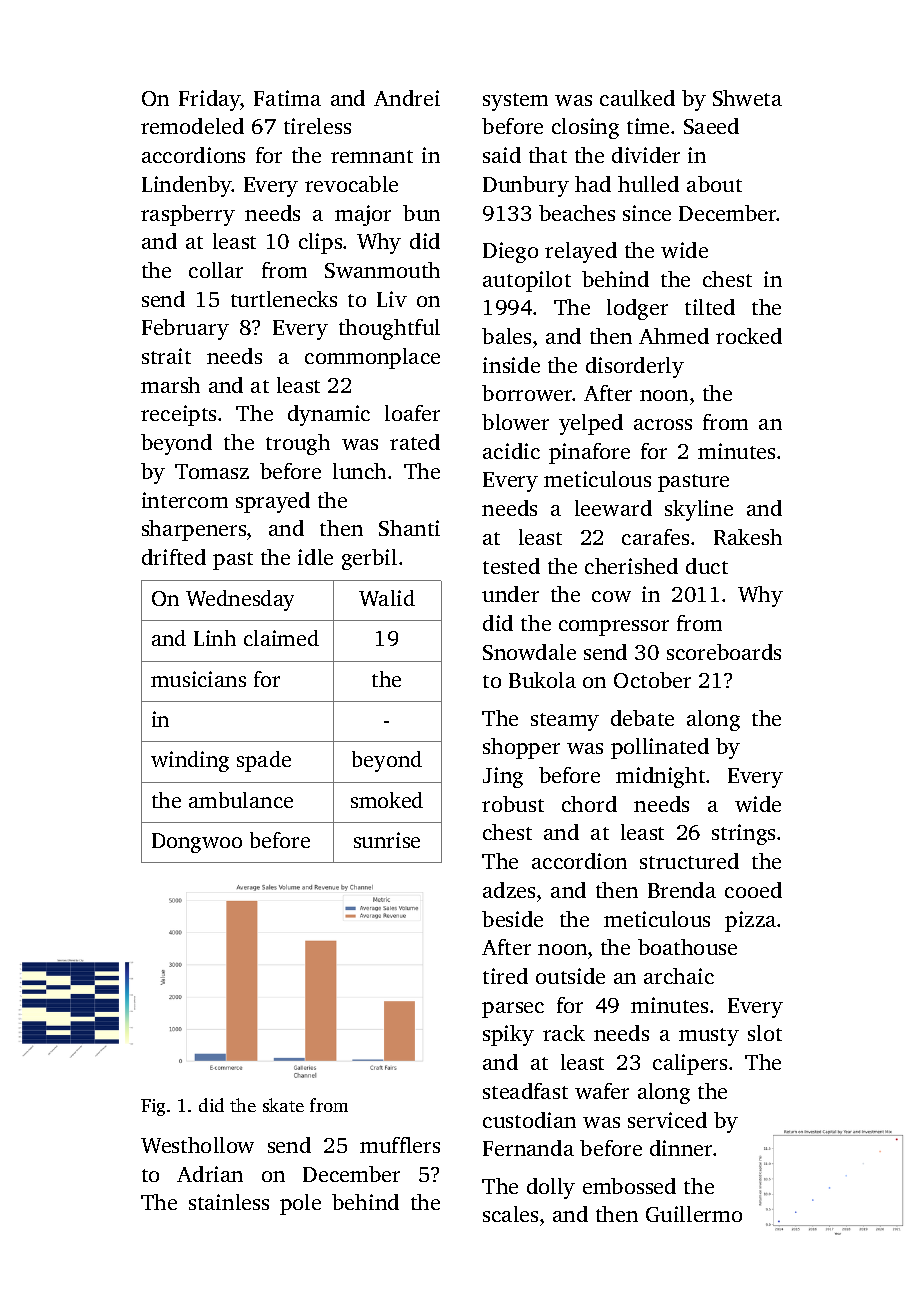 The width and height of the screenshot is (924, 1314). Describe the element at coordinates (724, 652) in the screenshot. I see `scoreboards` at that location.
